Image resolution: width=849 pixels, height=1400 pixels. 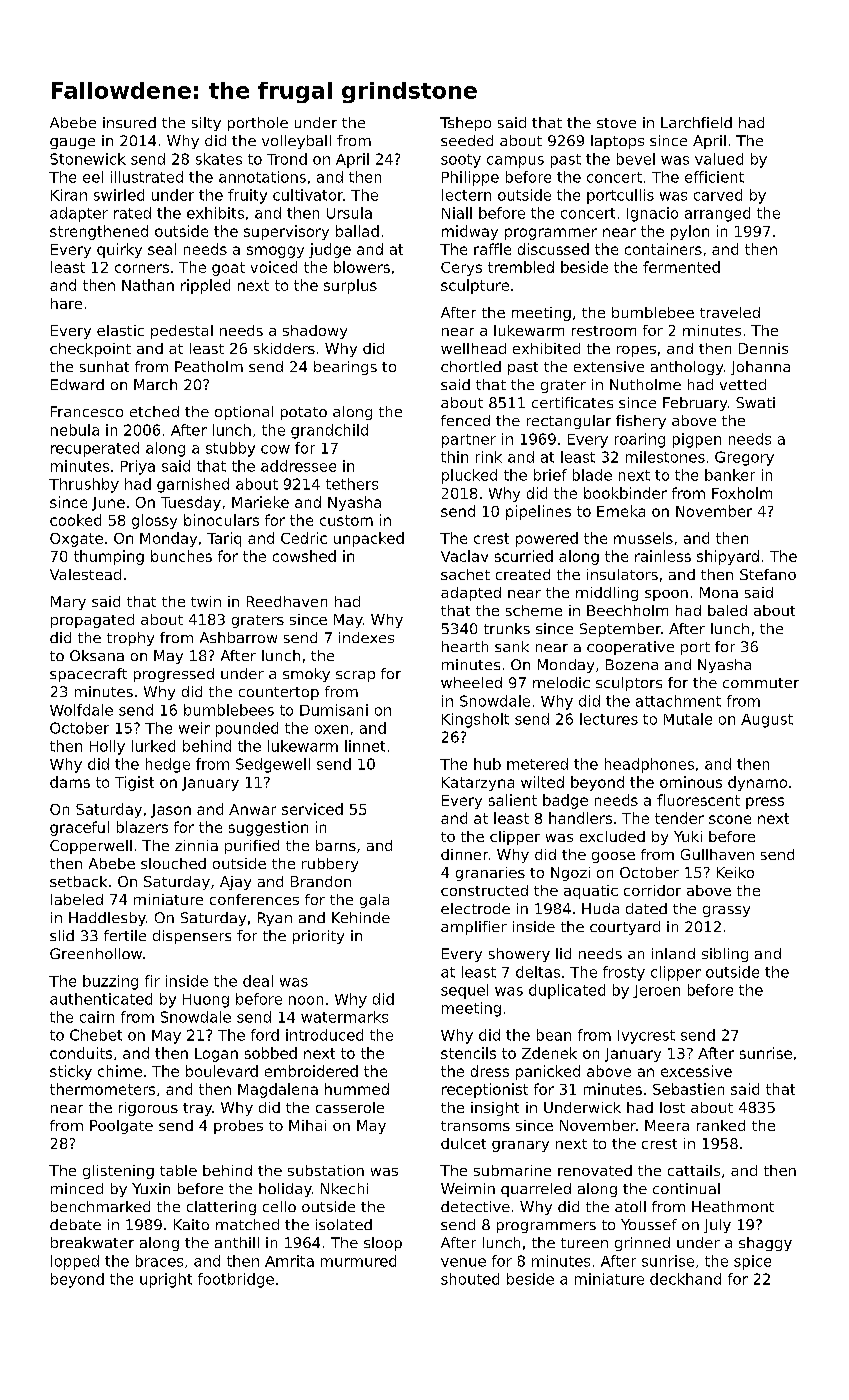 What do you see at coordinates (129, 122) in the screenshot?
I see `insured` at bounding box center [129, 122].
